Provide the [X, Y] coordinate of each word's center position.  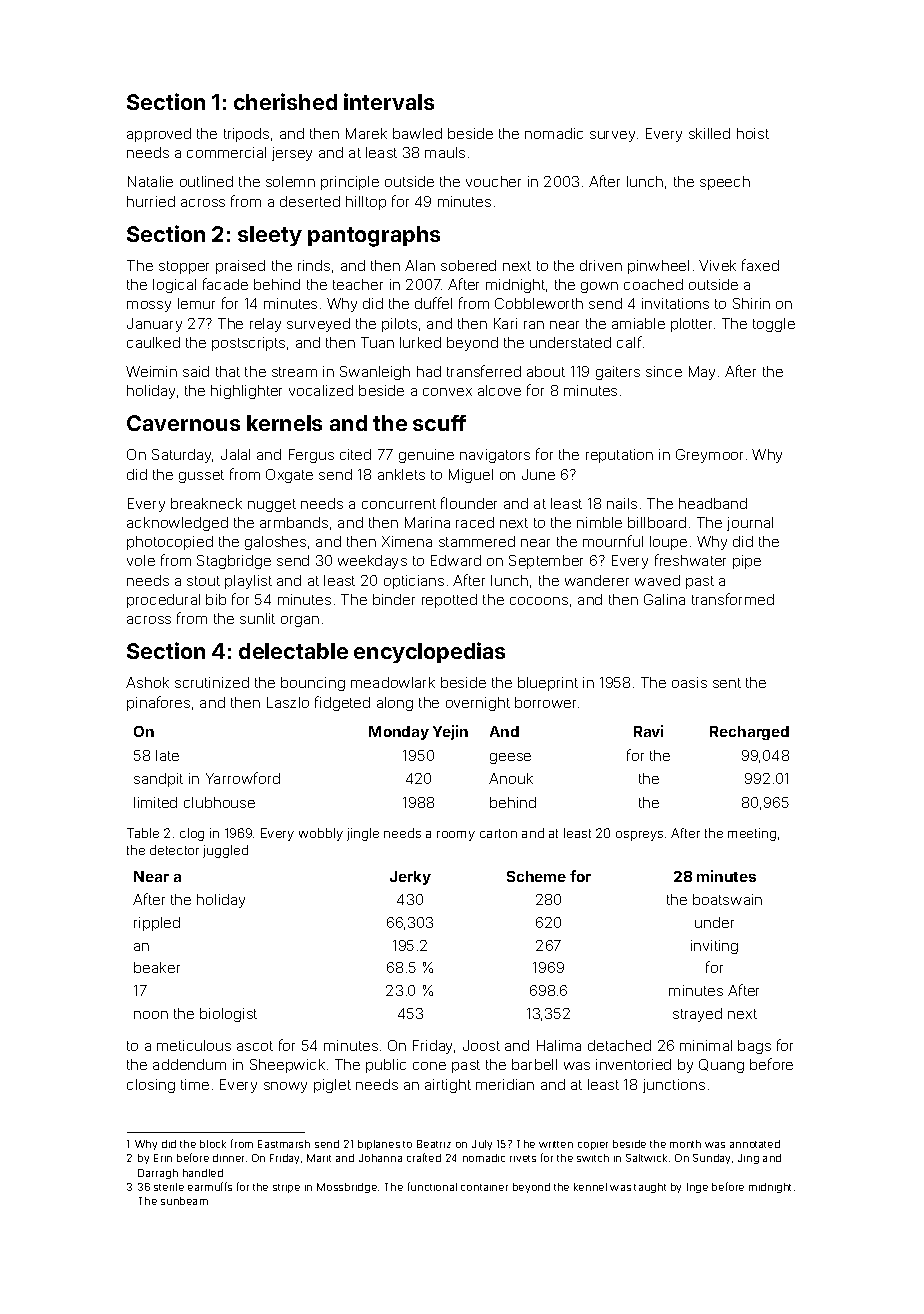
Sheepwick [287, 1066]
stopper [184, 267]
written [556, 1144]
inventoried [633, 1064]
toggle [774, 325]
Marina [427, 522]
